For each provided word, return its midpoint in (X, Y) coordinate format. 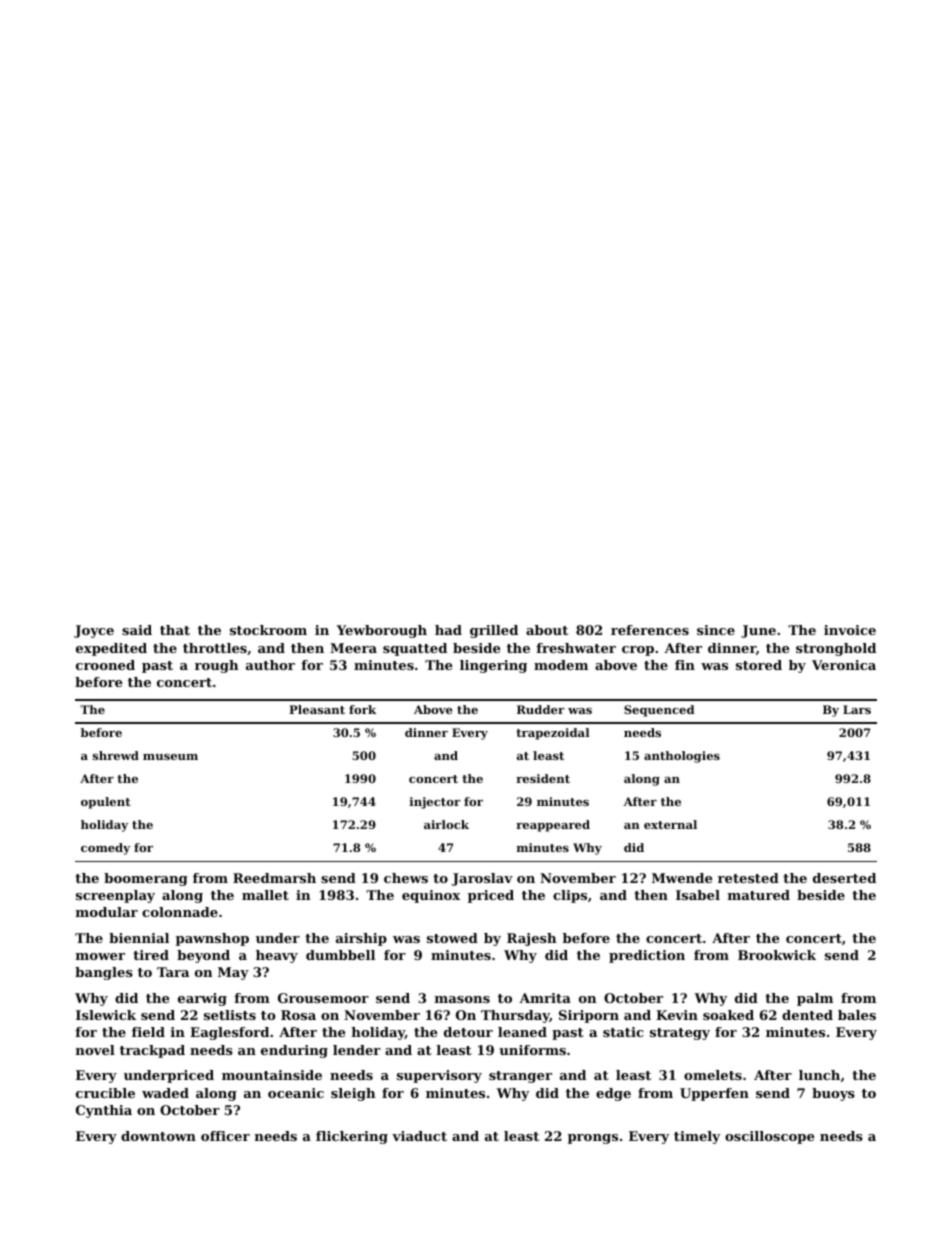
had (448, 630)
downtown (158, 1136)
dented (807, 1015)
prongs (593, 1139)
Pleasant (317, 709)
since (716, 630)
